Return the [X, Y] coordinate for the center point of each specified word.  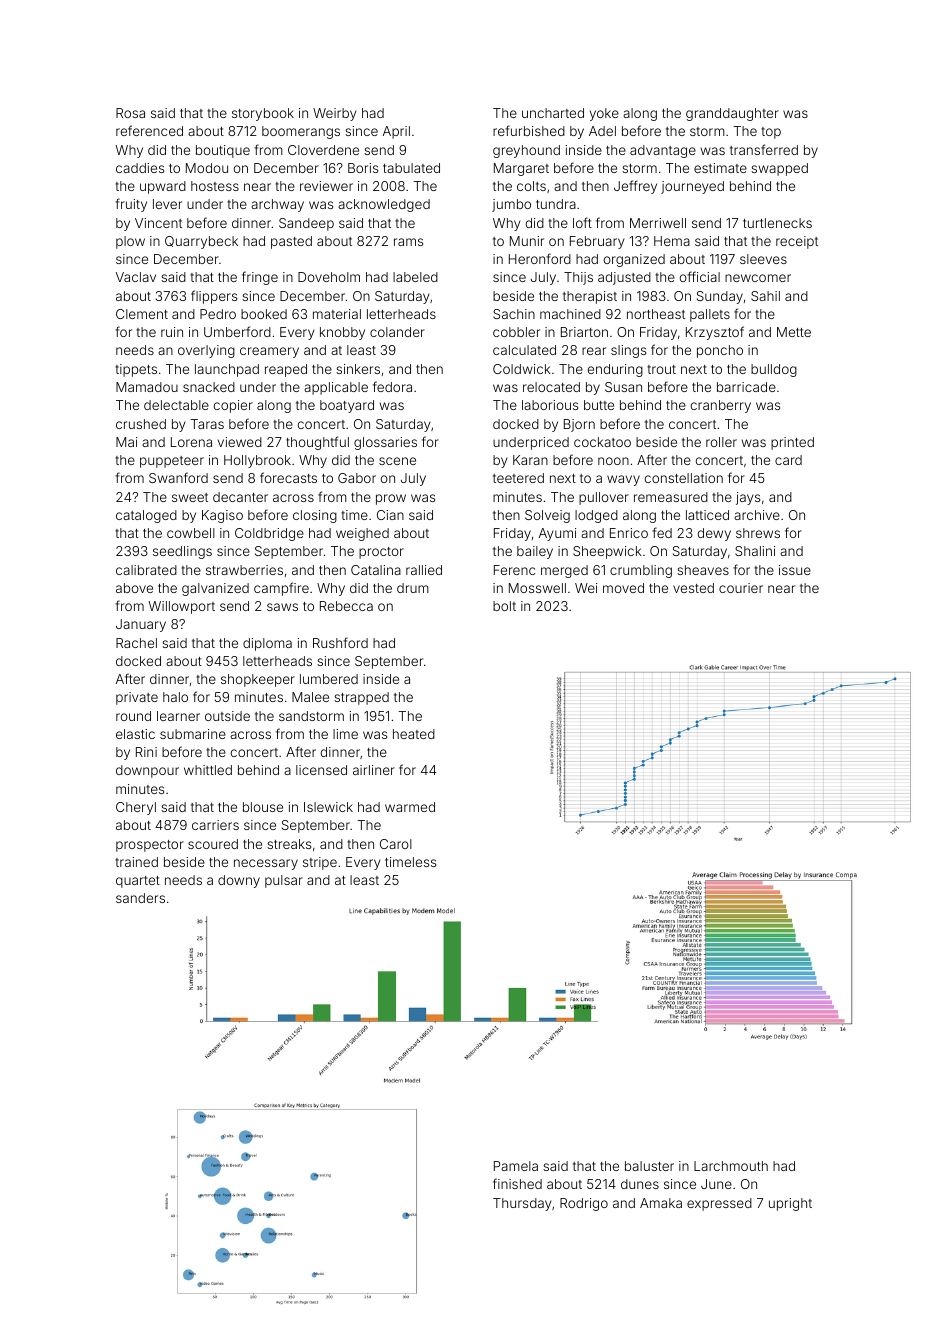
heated [414, 734]
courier [741, 588]
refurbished [529, 130]
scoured [213, 844]
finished [517, 1183]
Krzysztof [715, 333]
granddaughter [732, 114]
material [337, 314]
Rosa [130, 113]
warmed [410, 807]
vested [693, 588]
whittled [208, 770]
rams [408, 242]
